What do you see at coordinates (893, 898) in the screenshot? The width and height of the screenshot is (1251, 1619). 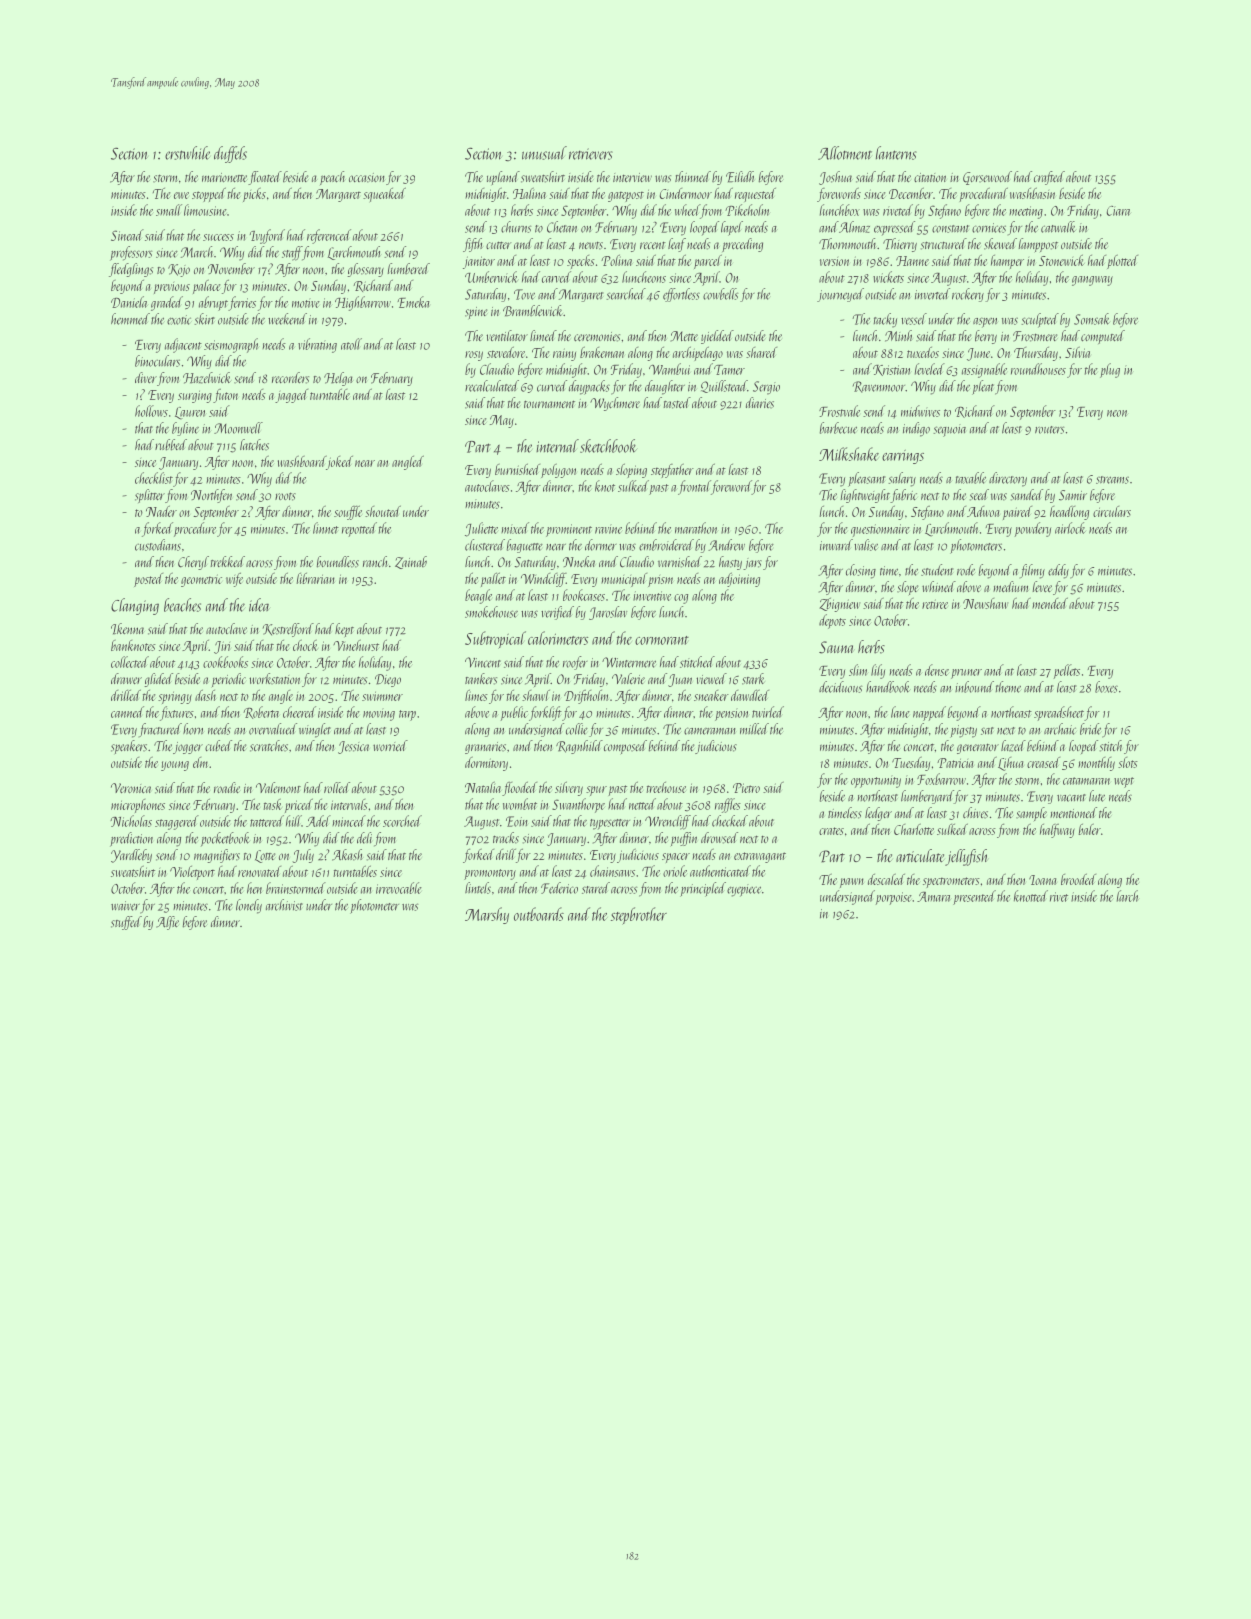 I see `porpoise` at bounding box center [893, 898].
